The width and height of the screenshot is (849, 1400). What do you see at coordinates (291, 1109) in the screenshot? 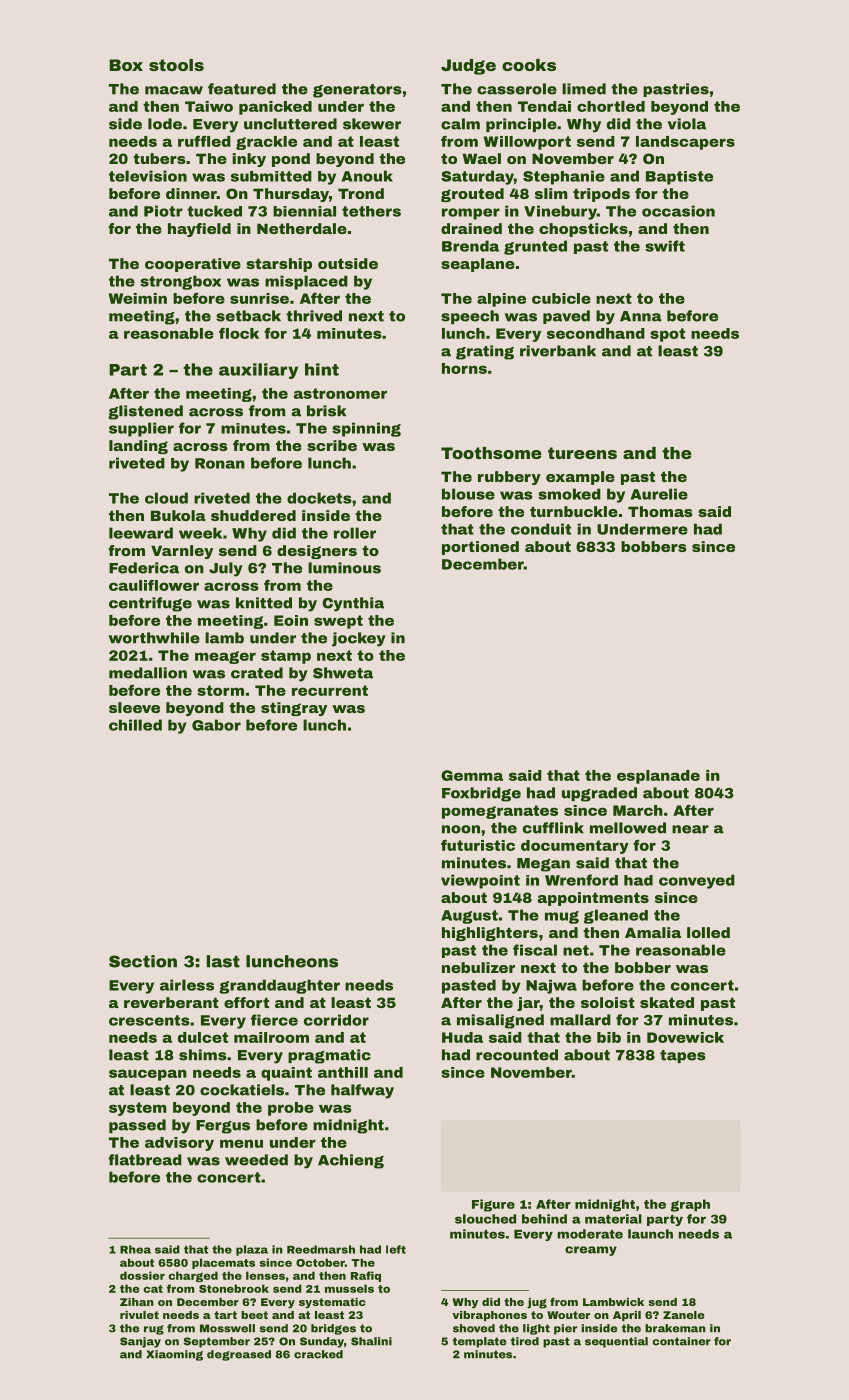
I see `probe` at bounding box center [291, 1109].
